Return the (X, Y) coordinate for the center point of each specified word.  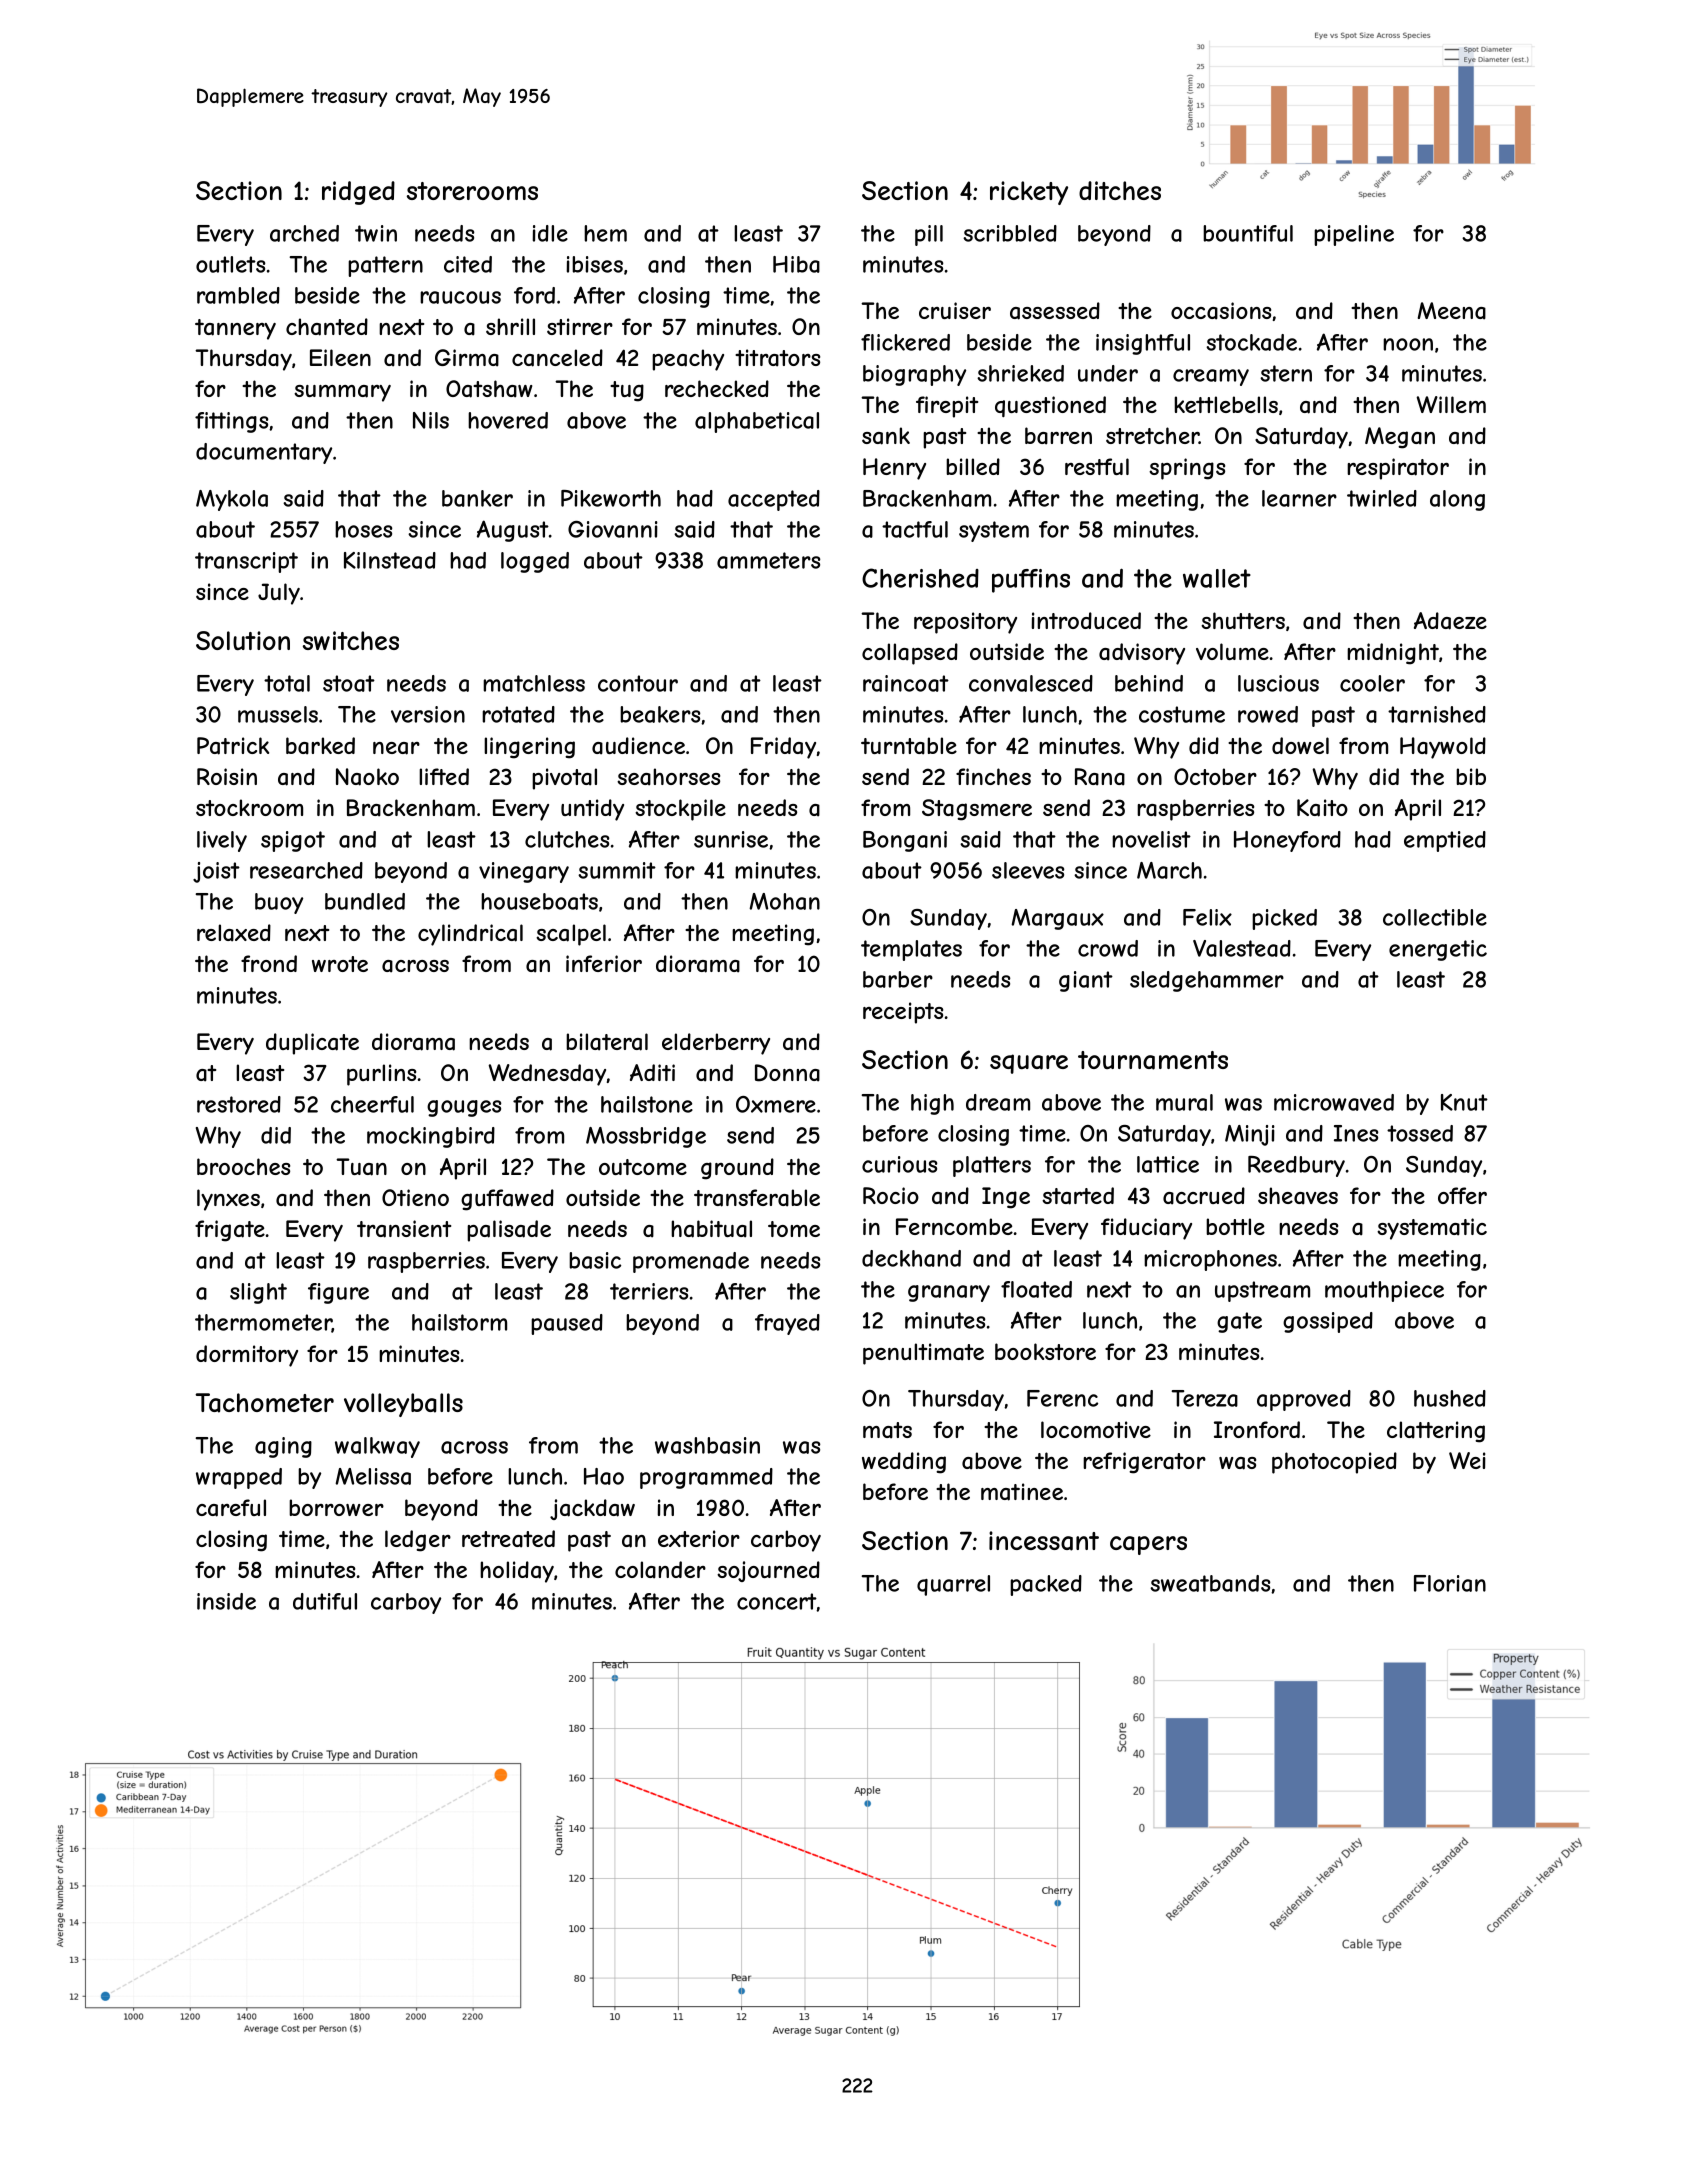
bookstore (1045, 1351)
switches (351, 640)
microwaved (1334, 1102)
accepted (774, 500)
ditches (1120, 190)
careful (231, 1508)
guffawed (507, 1200)
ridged (358, 193)
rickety (1029, 193)
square (1029, 1064)
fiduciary (1146, 1229)
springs (1187, 469)
